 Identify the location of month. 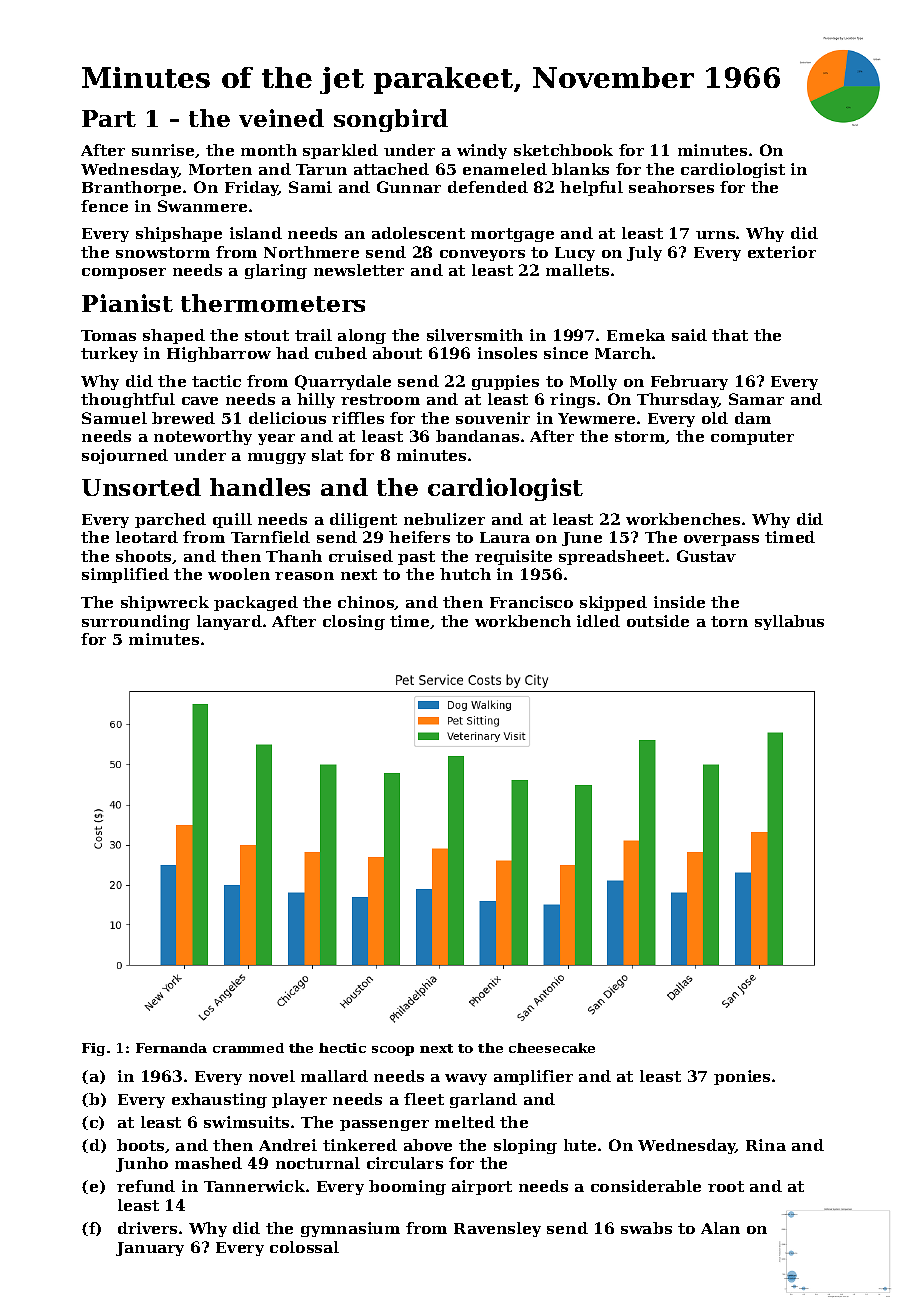
(269, 150).
